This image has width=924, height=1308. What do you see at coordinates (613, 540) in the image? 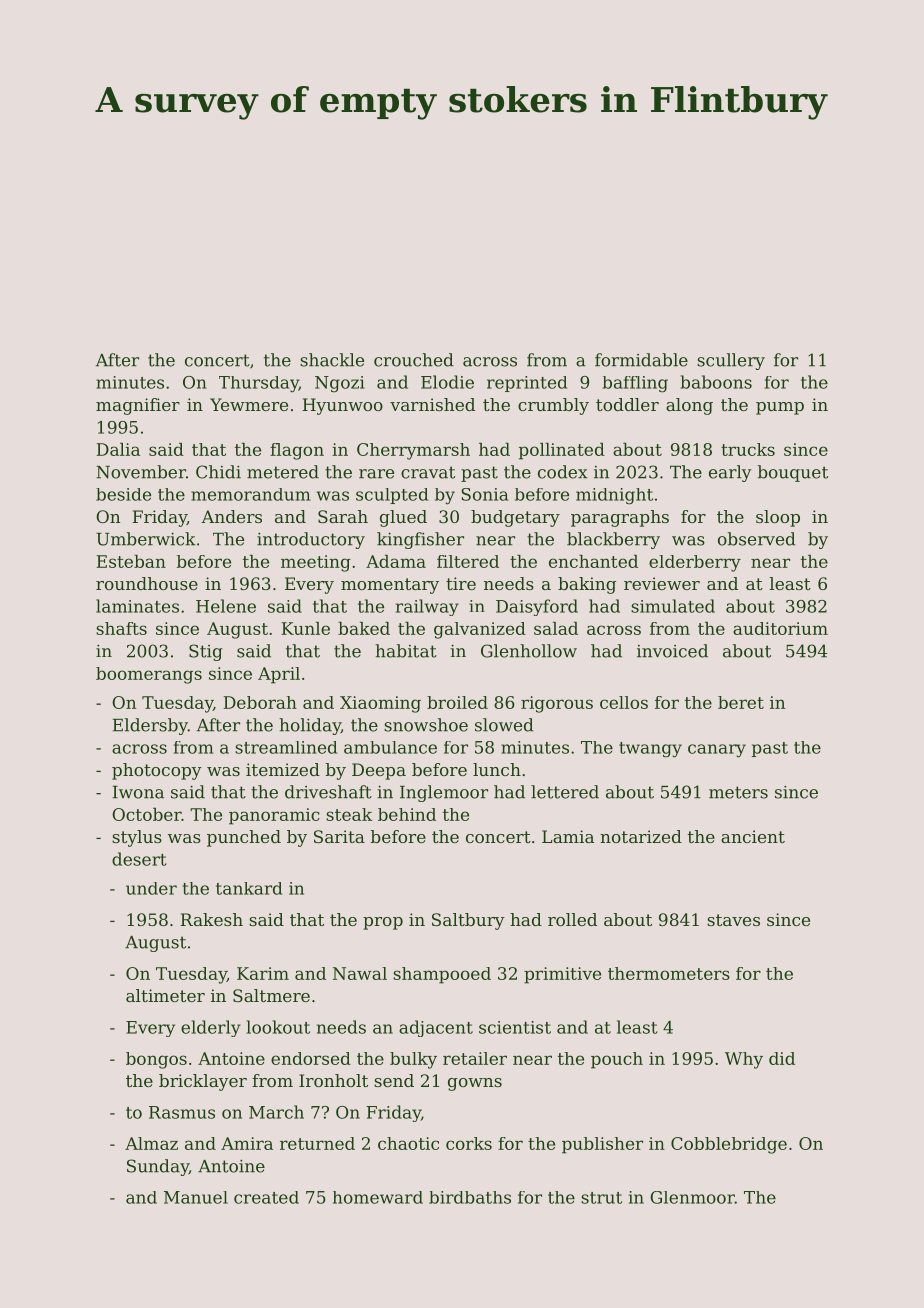
I see `blackberry` at bounding box center [613, 540].
